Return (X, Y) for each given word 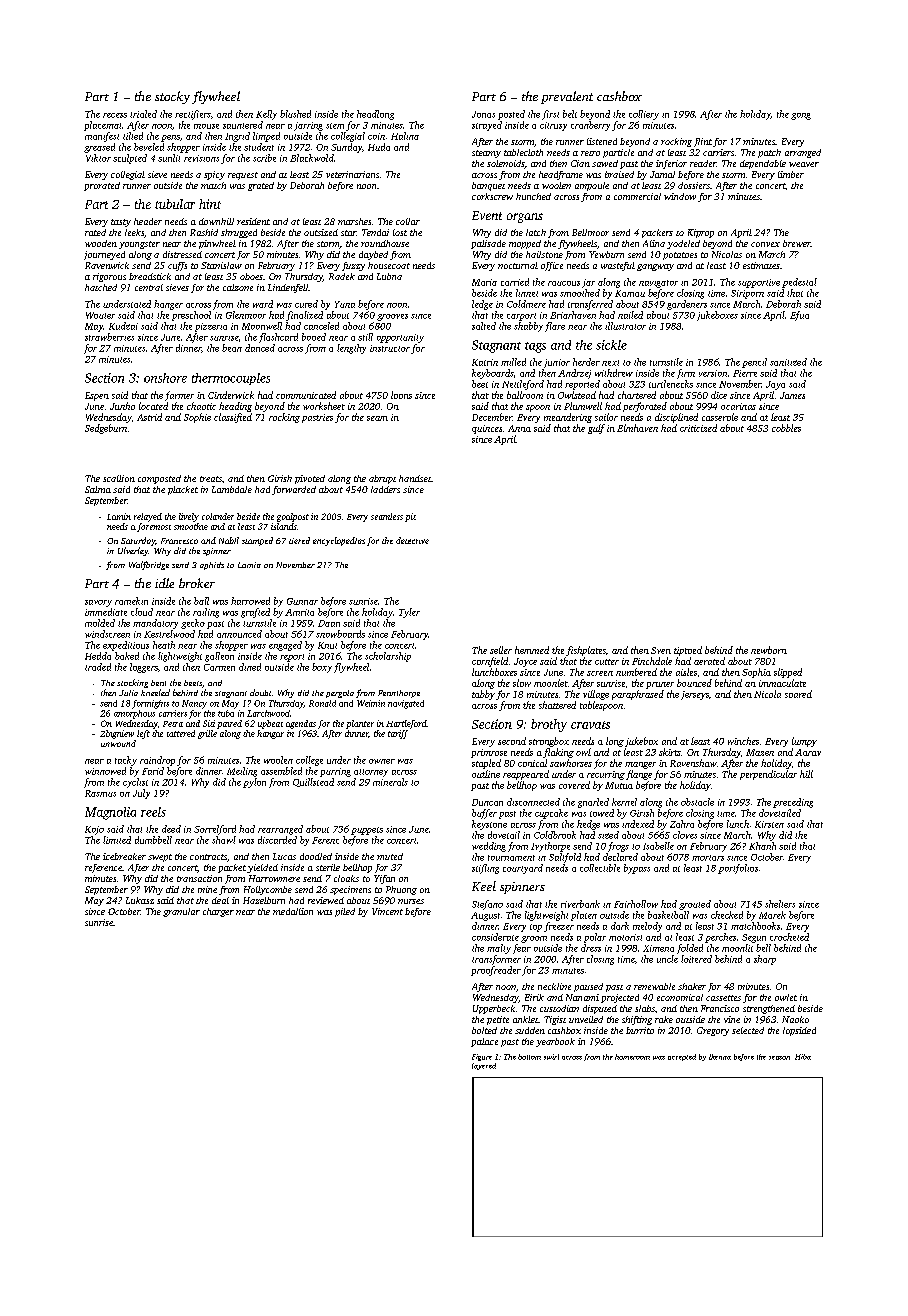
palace (484, 1042)
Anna (519, 428)
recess (115, 115)
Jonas (483, 114)
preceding (793, 803)
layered (484, 1066)
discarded (277, 840)
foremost (154, 527)
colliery (644, 115)
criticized (698, 428)
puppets (367, 831)
